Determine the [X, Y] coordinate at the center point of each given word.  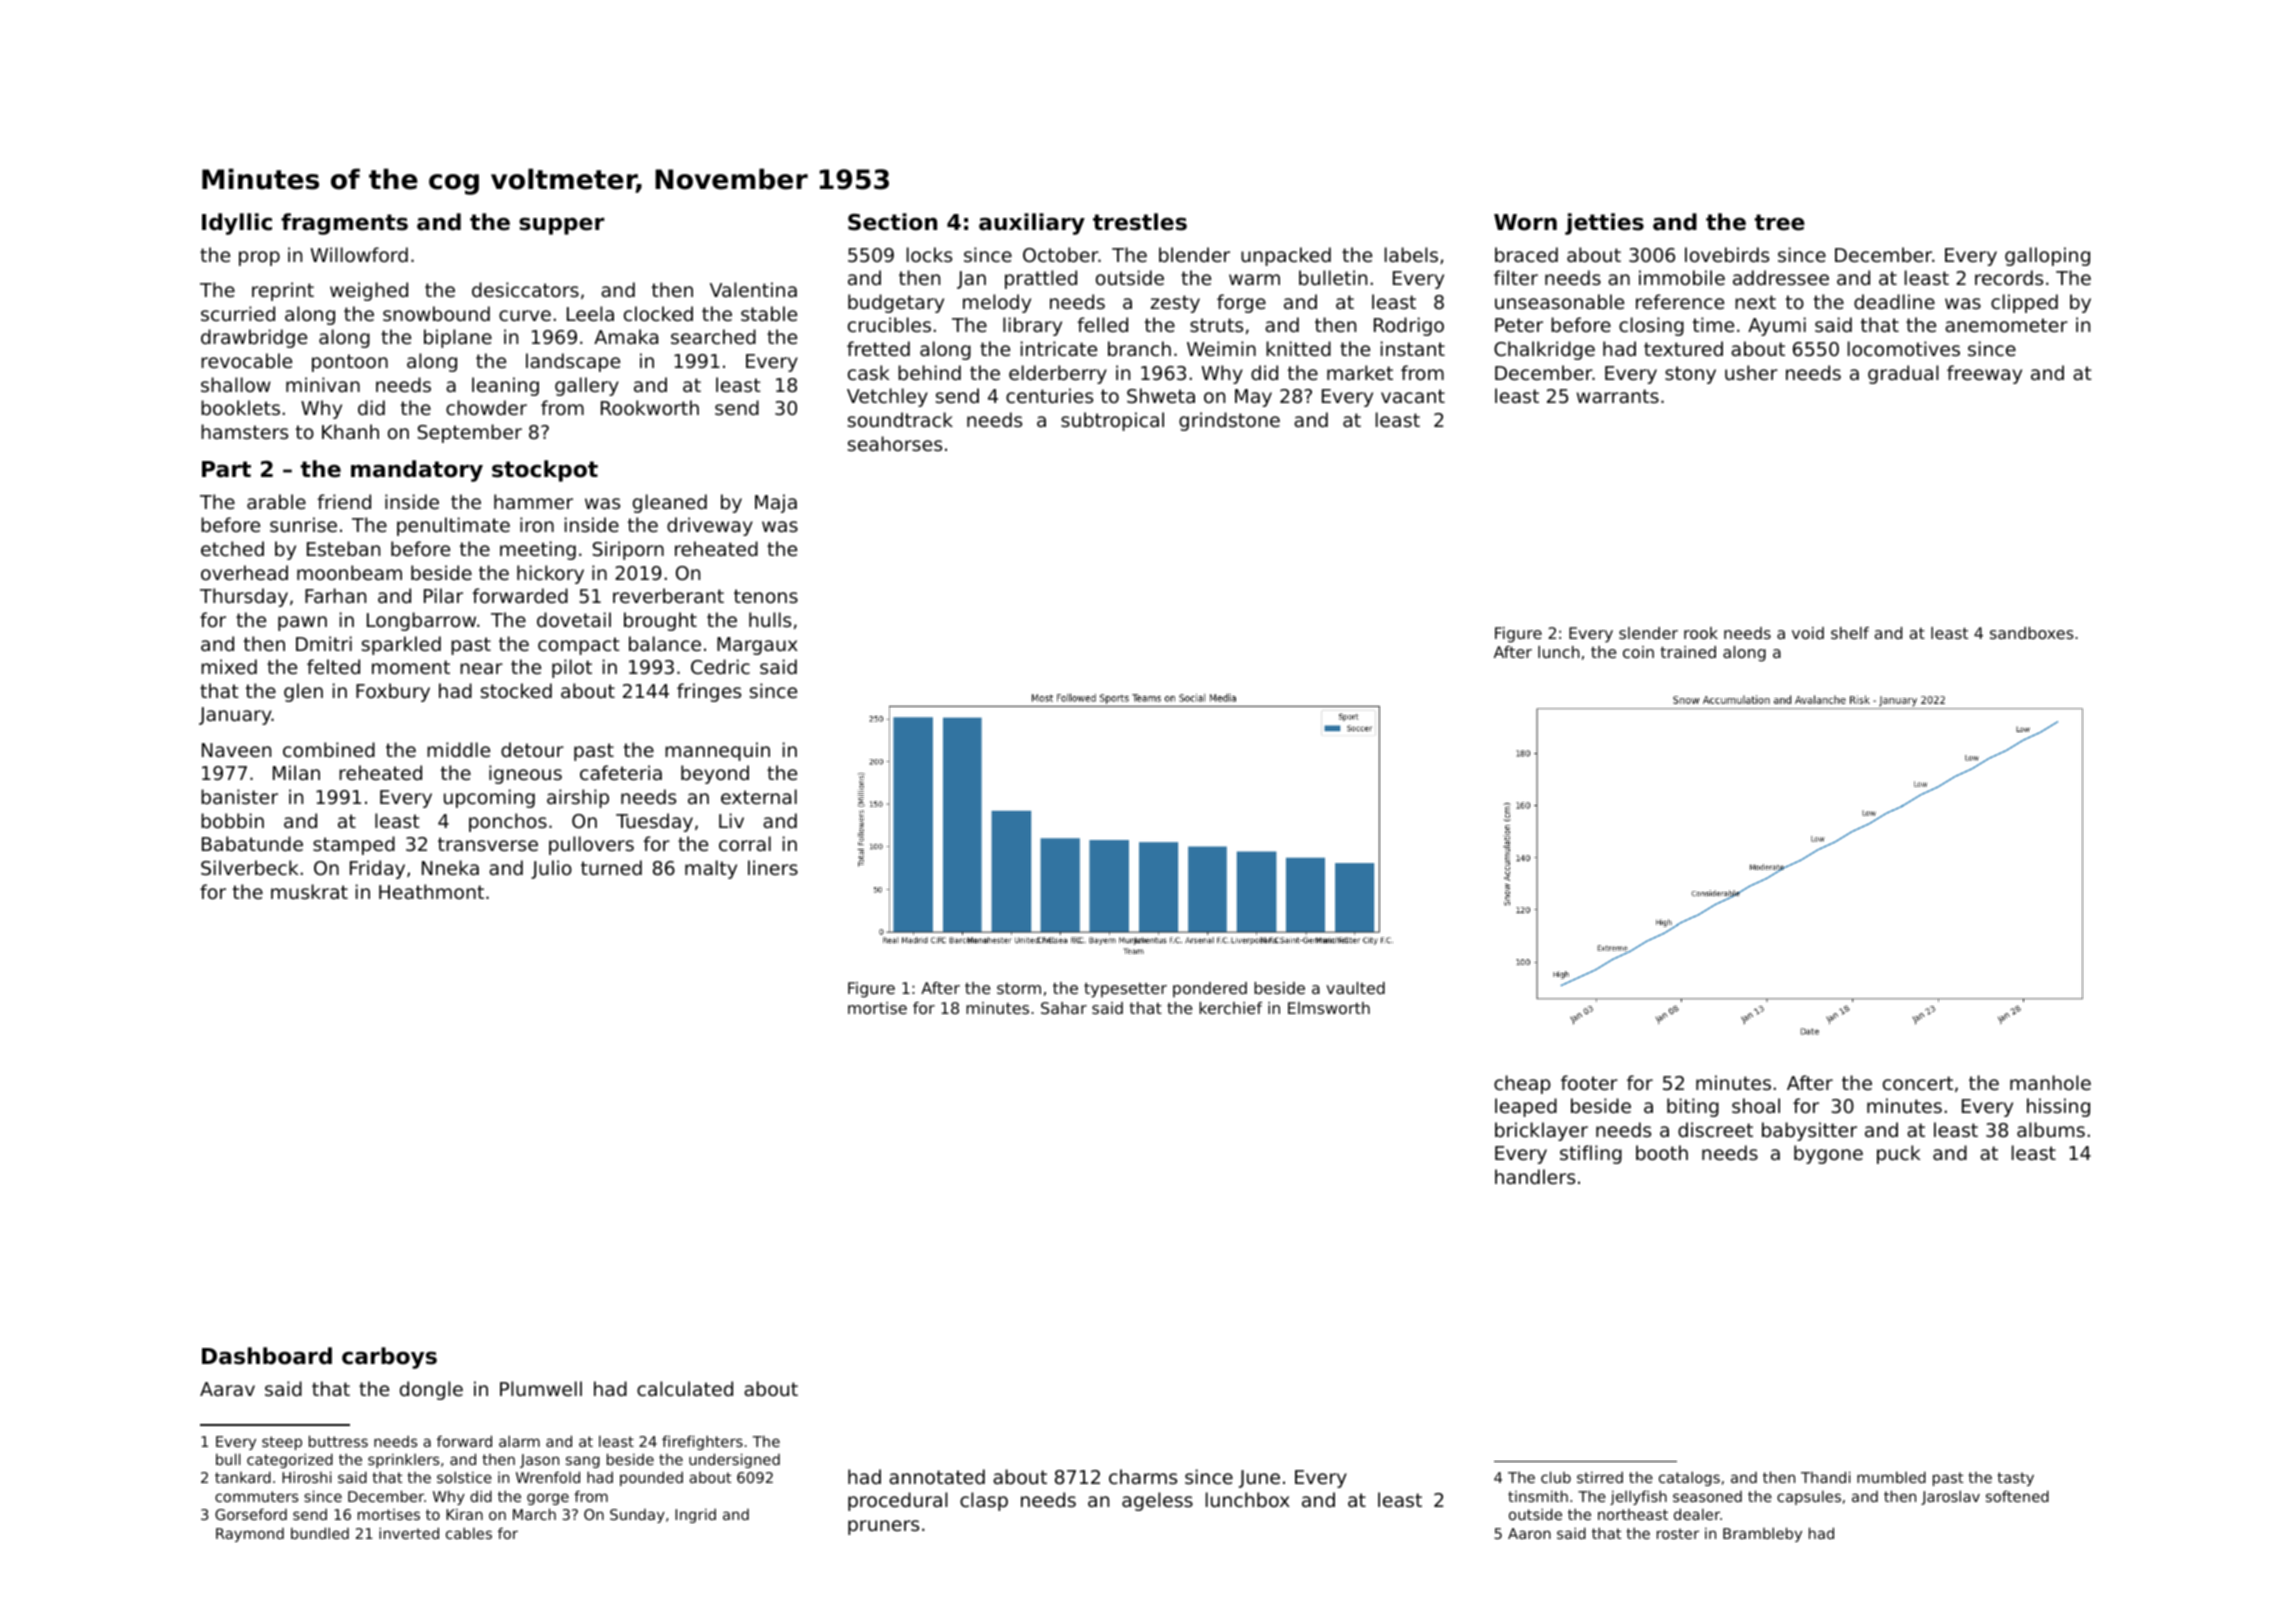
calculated [685, 1388]
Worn [1525, 222]
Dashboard [267, 1356]
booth [1662, 1152]
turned [611, 867]
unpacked [1286, 256]
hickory [550, 574]
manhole [2050, 1082]
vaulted [1355, 988]
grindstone [1229, 421]
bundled [320, 1533]
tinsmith [1538, 1496]
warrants [1618, 396]
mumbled [1891, 1477]
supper [561, 226]
